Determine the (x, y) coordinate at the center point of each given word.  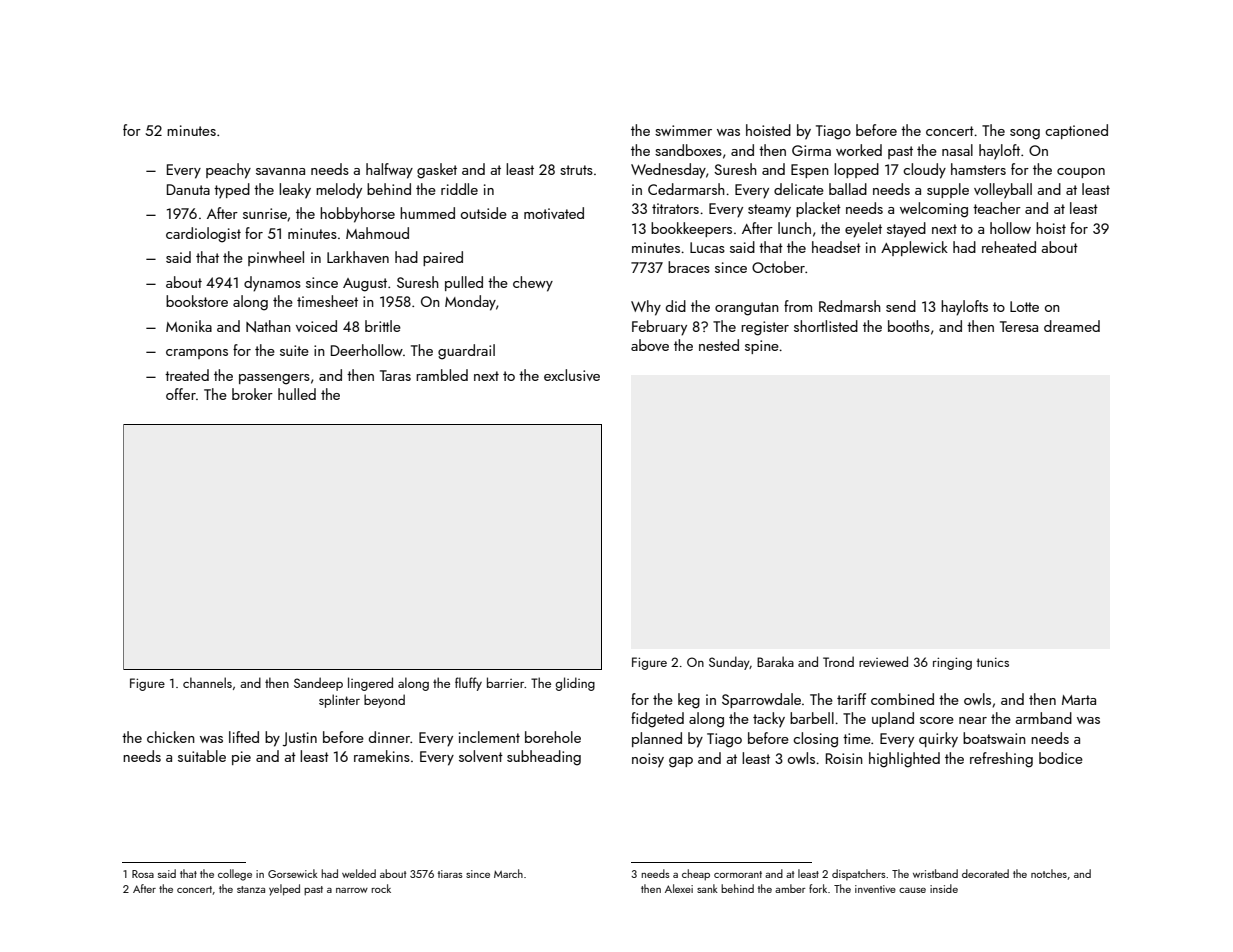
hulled (297, 394)
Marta (1079, 700)
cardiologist (203, 235)
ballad (848, 189)
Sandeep (318, 684)
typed (232, 191)
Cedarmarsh (686, 189)
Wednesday (668, 171)
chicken (171, 737)
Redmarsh (850, 306)
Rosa (143, 874)
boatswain (994, 738)
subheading (544, 758)
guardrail (466, 352)
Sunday (729, 663)
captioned (1076, 131)
